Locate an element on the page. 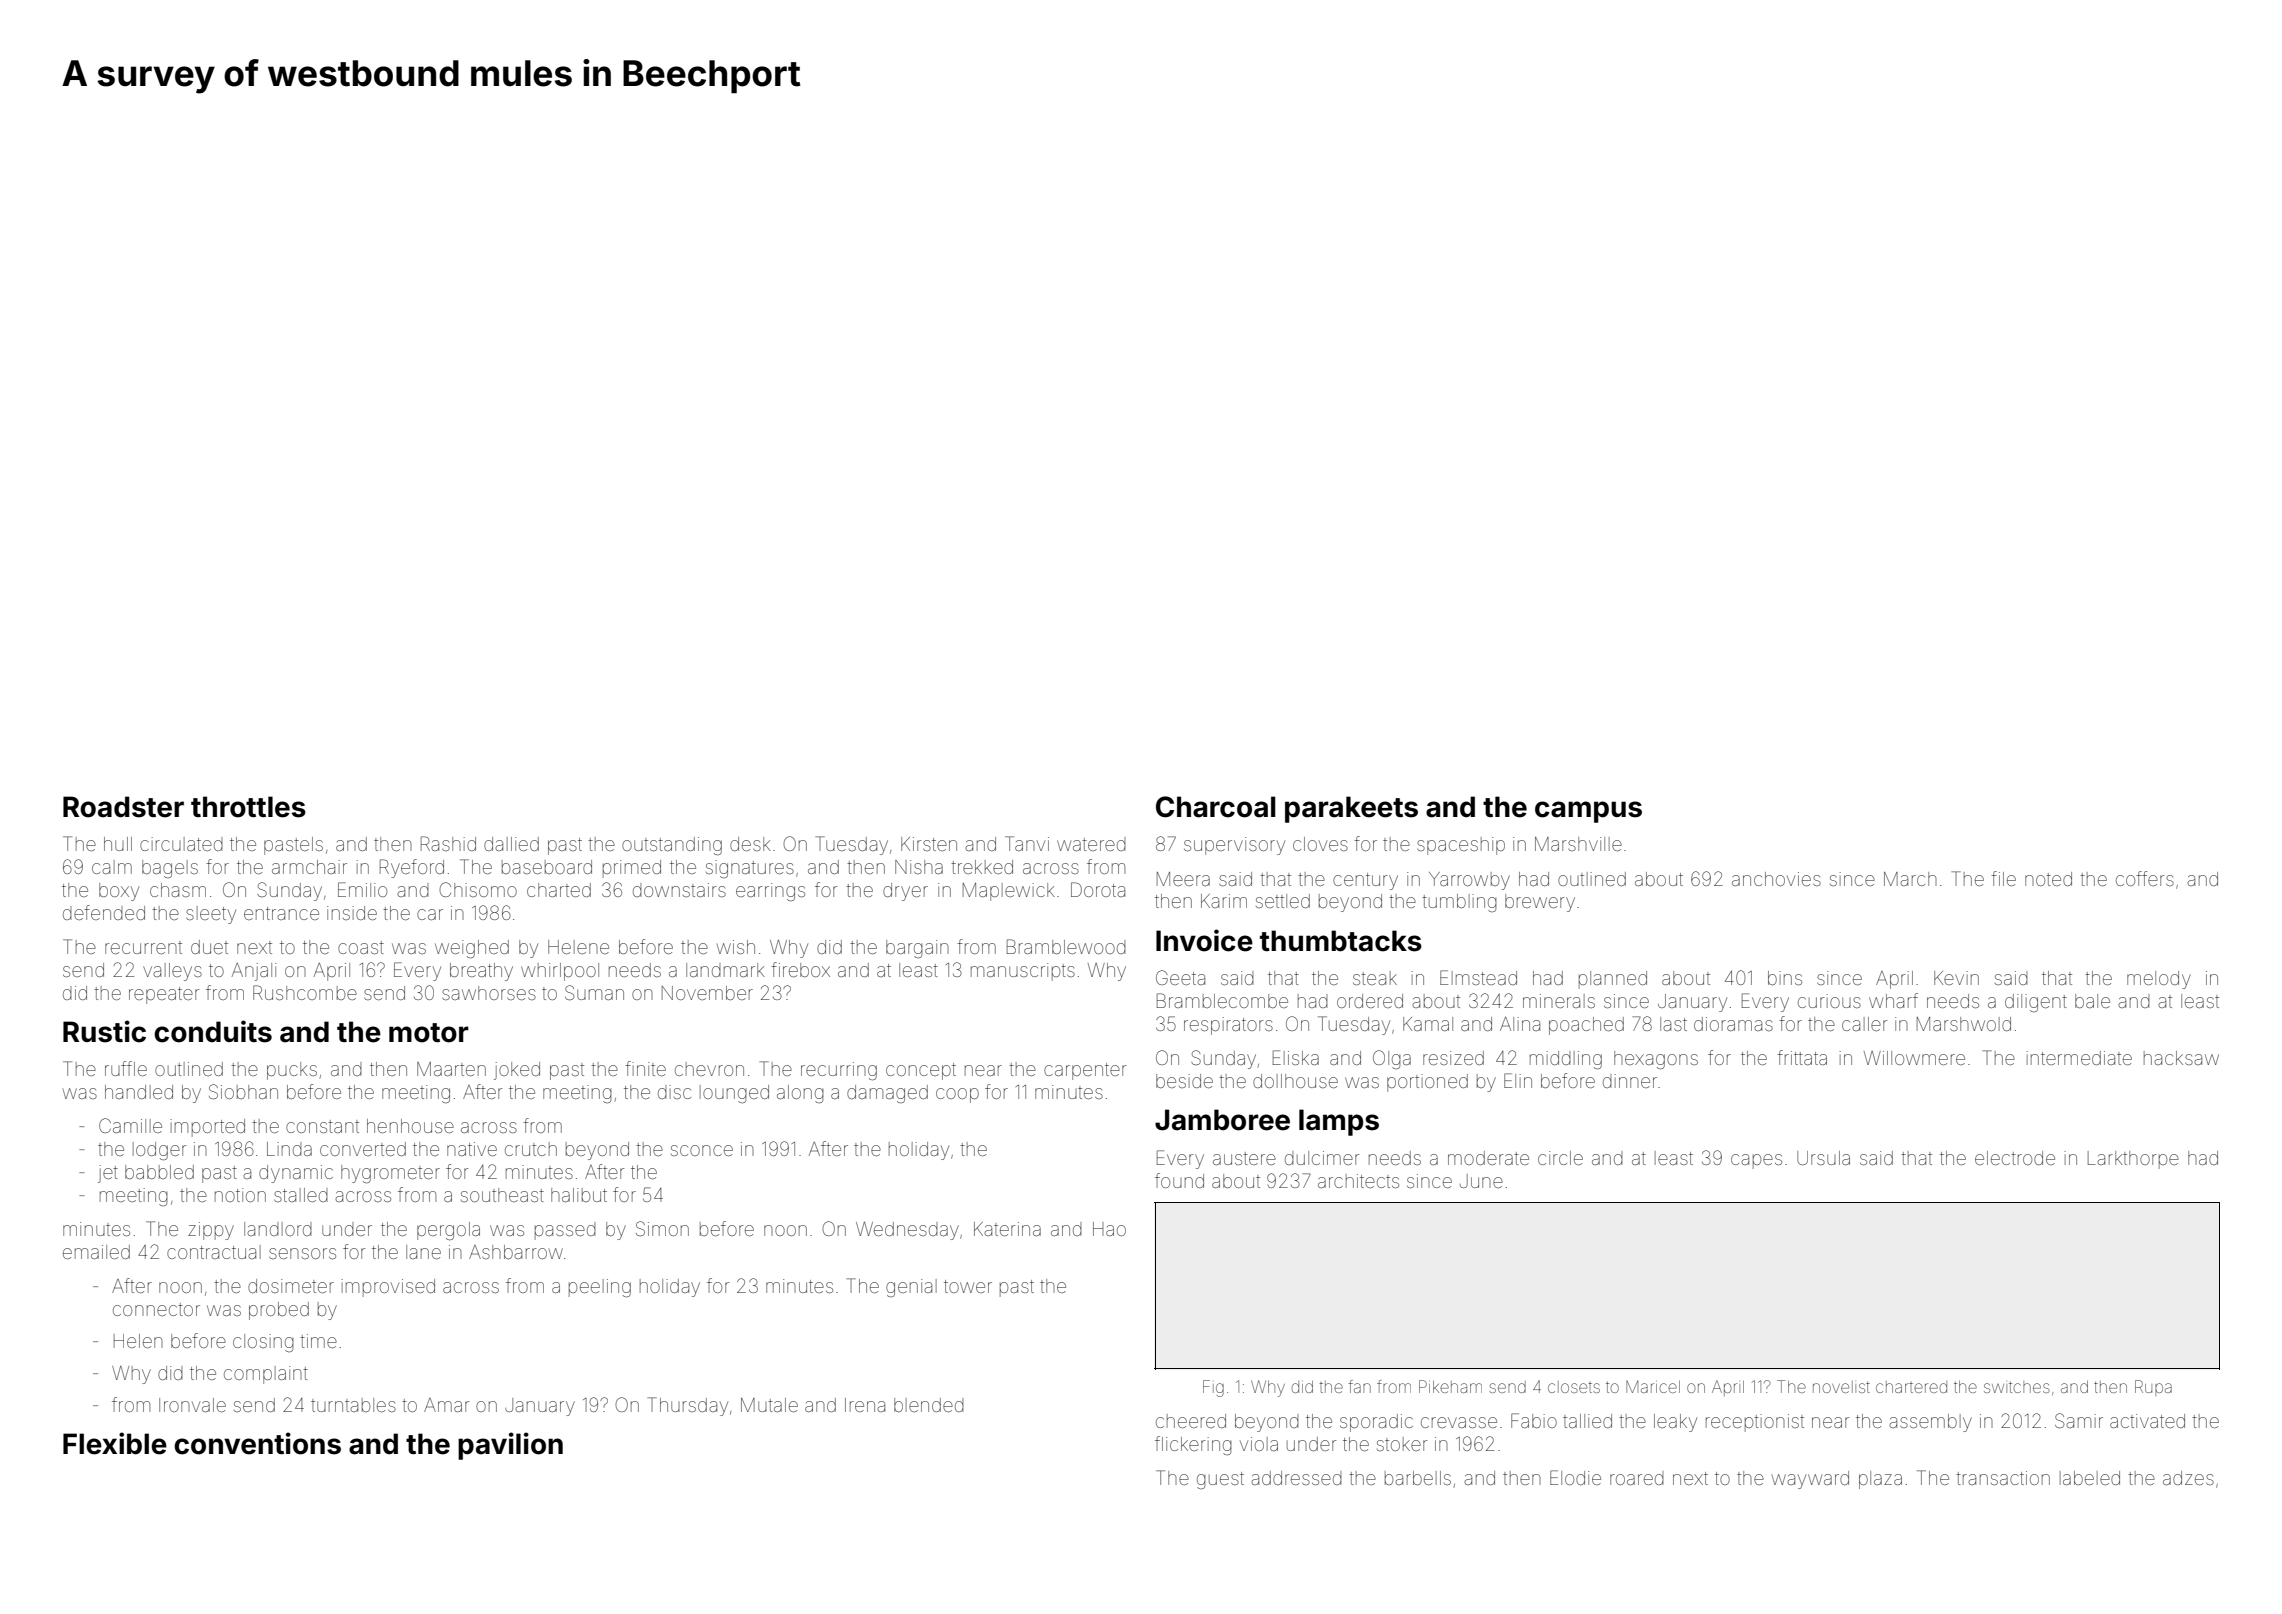 The width and height of the page is (2282, 1614). anchovies is located at coordinates (1776, 879).
